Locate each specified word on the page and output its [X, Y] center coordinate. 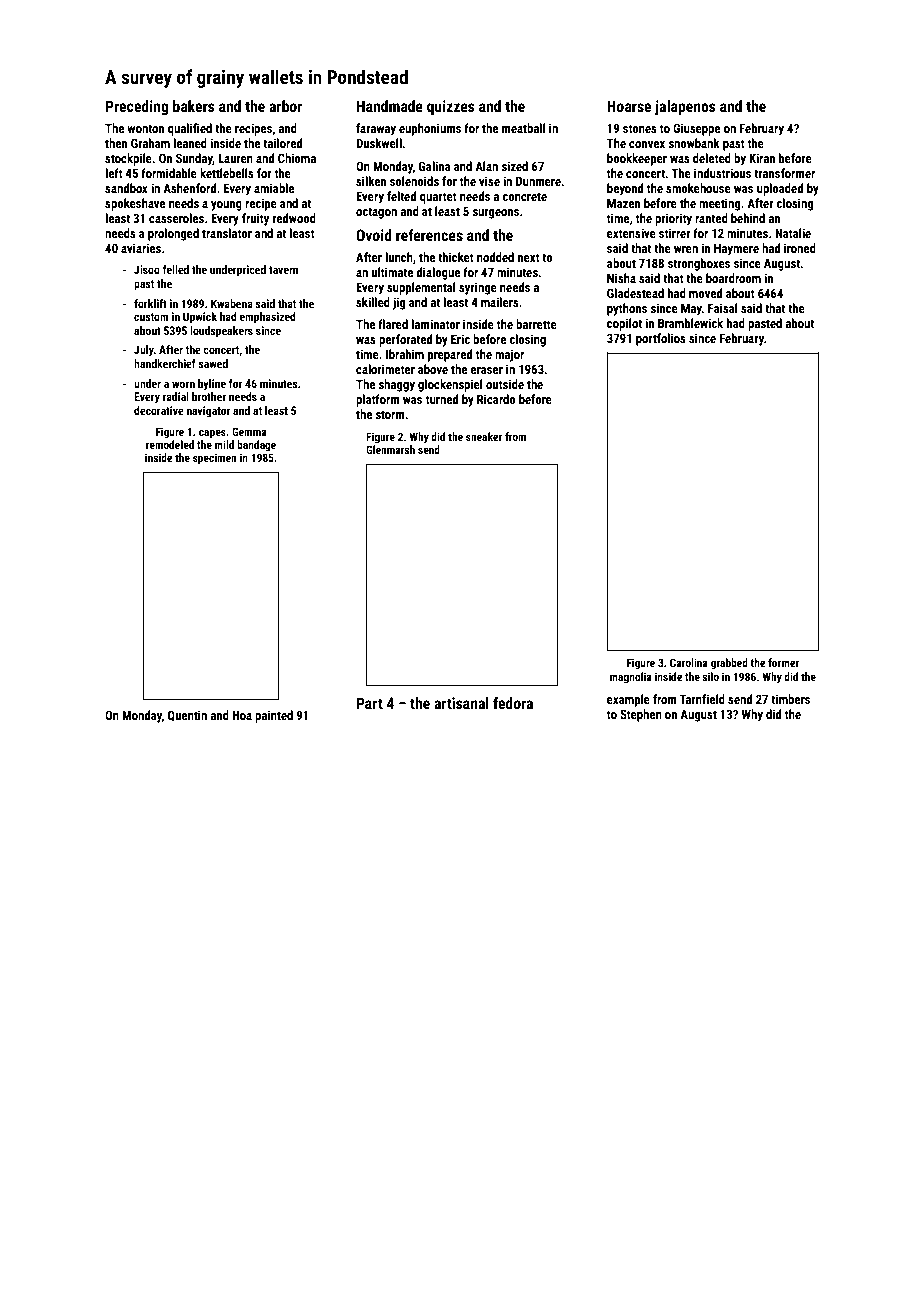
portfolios [661, 339]
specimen [214, 459]
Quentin [187, 716]
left [114, 173]
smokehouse [698, 188]
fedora [513, 703]
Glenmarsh [390, 449]
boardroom [733, 278]
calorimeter [385, 369]
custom [151, 317]
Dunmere [538, 181]
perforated [405, 340]
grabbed [729, 664]
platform [378, 400]
